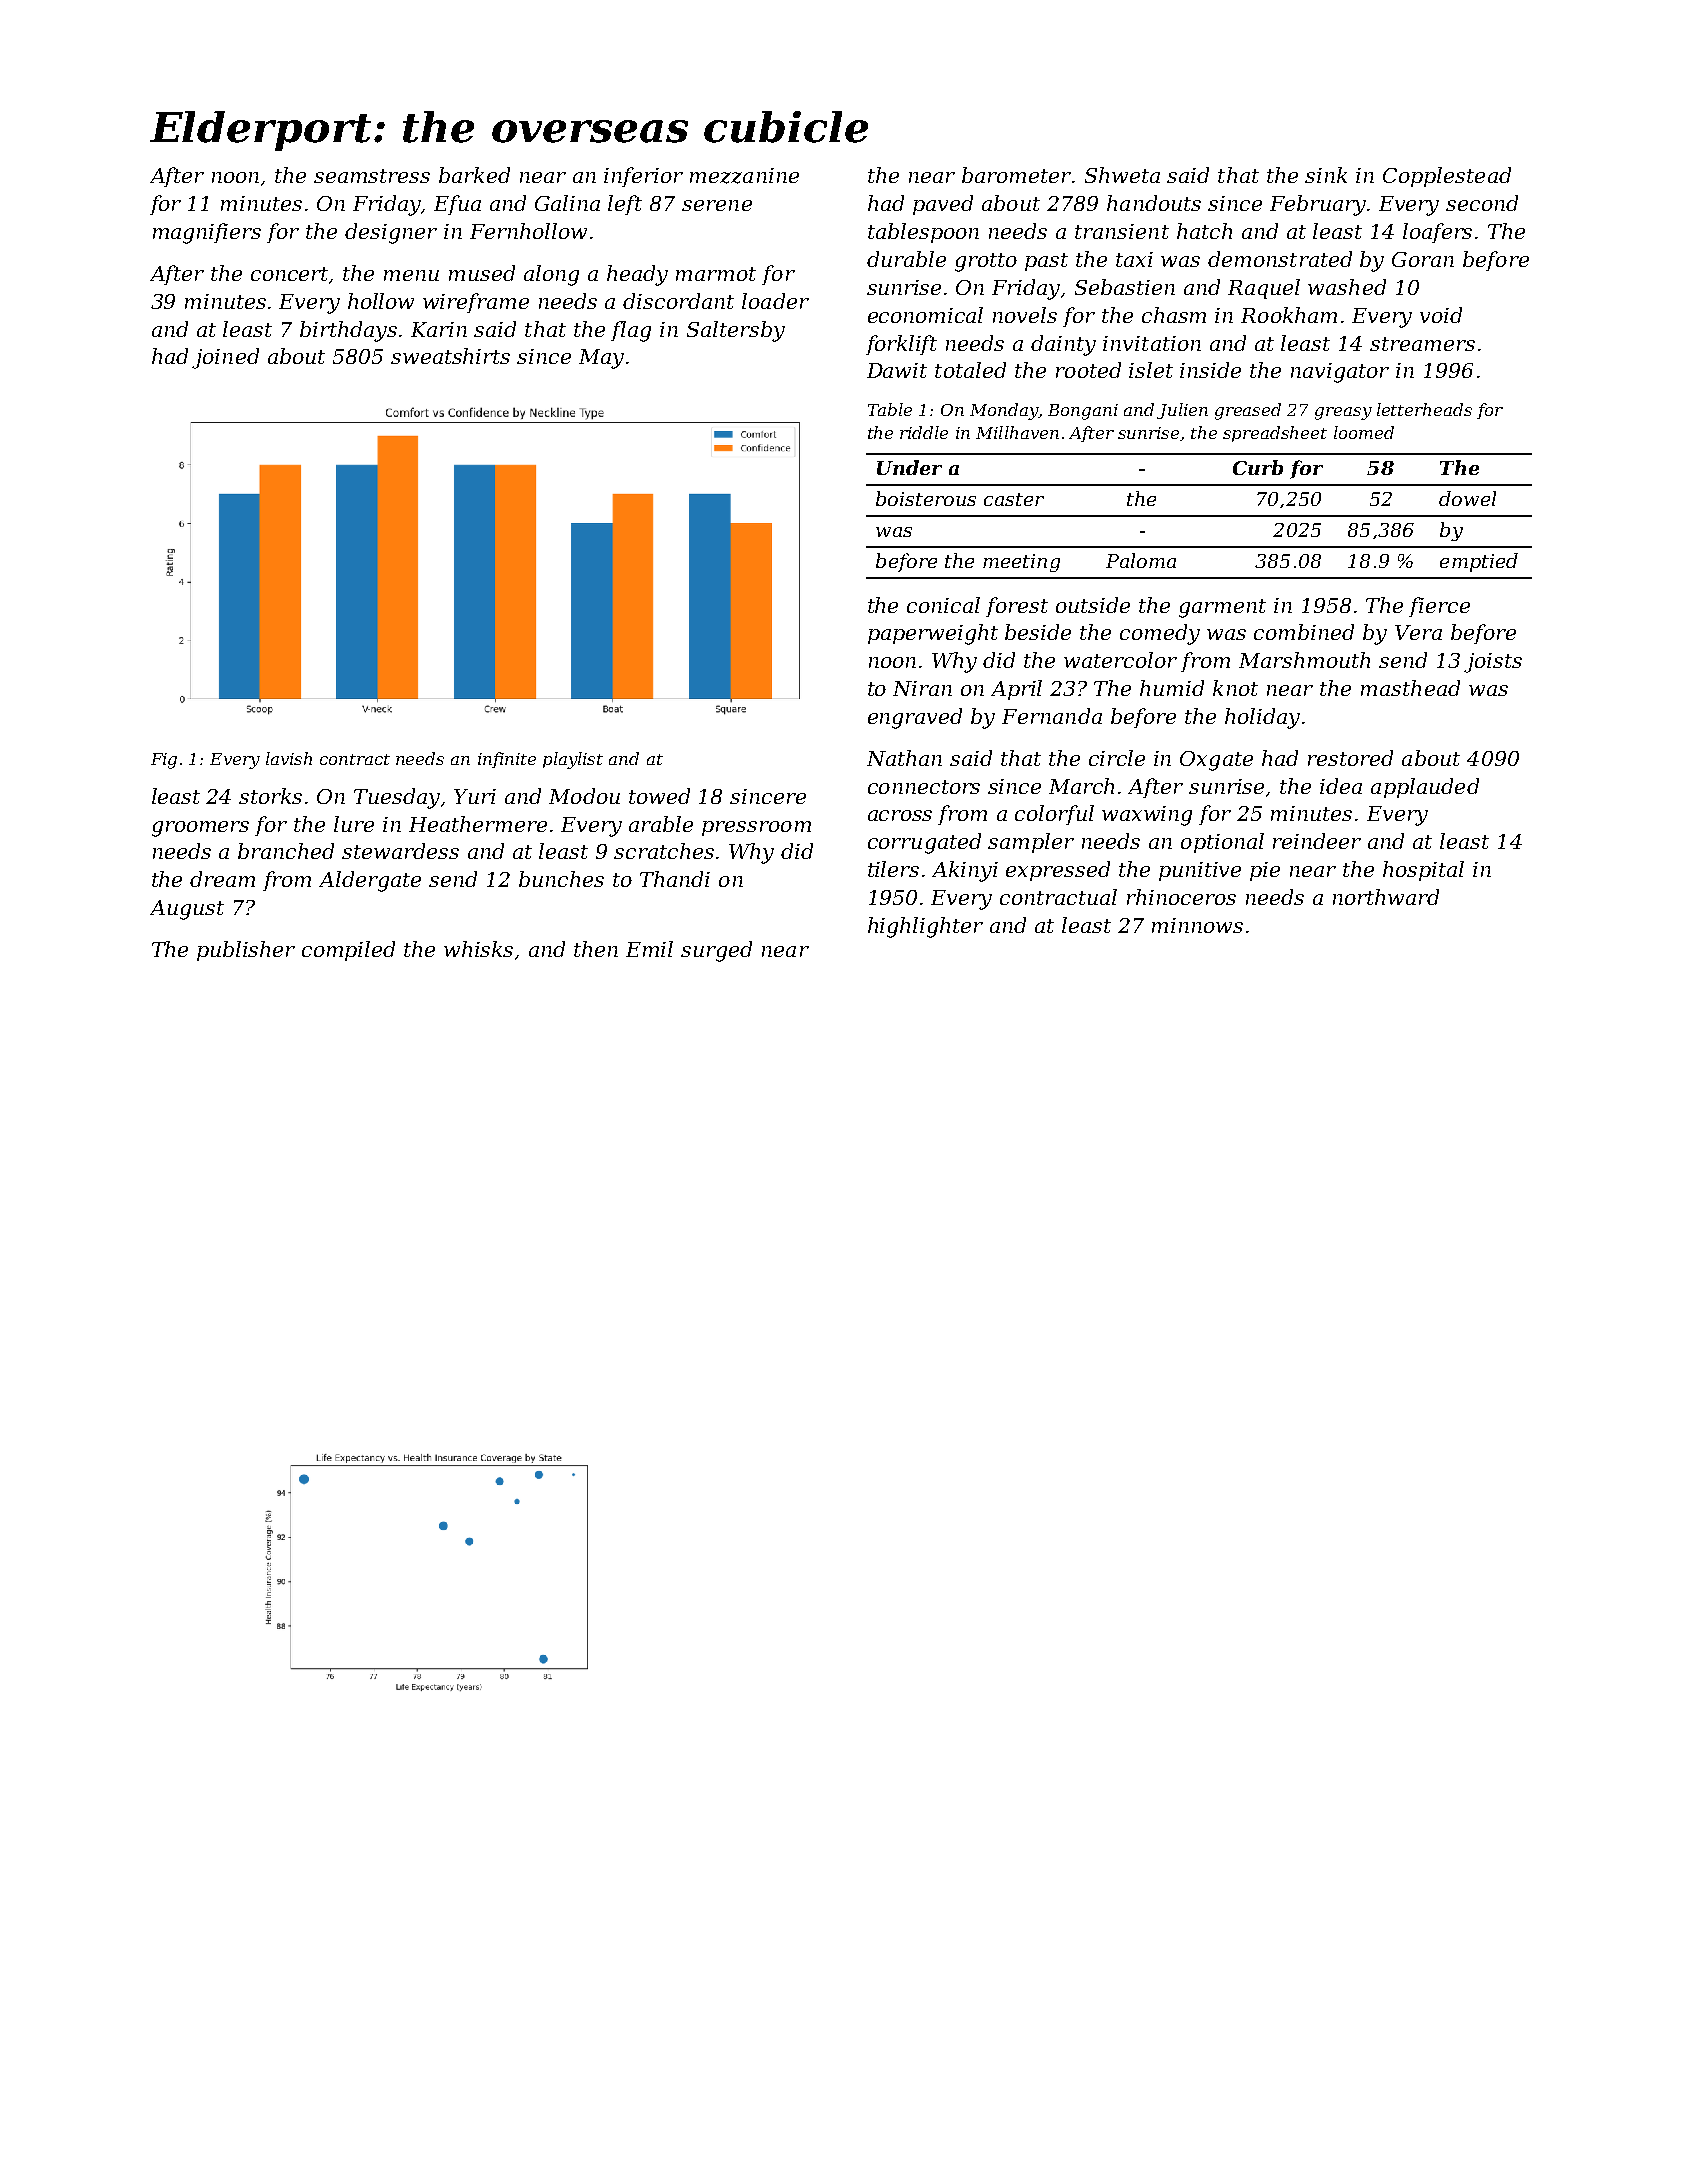  I want to click on joined, so click(225, 358).
